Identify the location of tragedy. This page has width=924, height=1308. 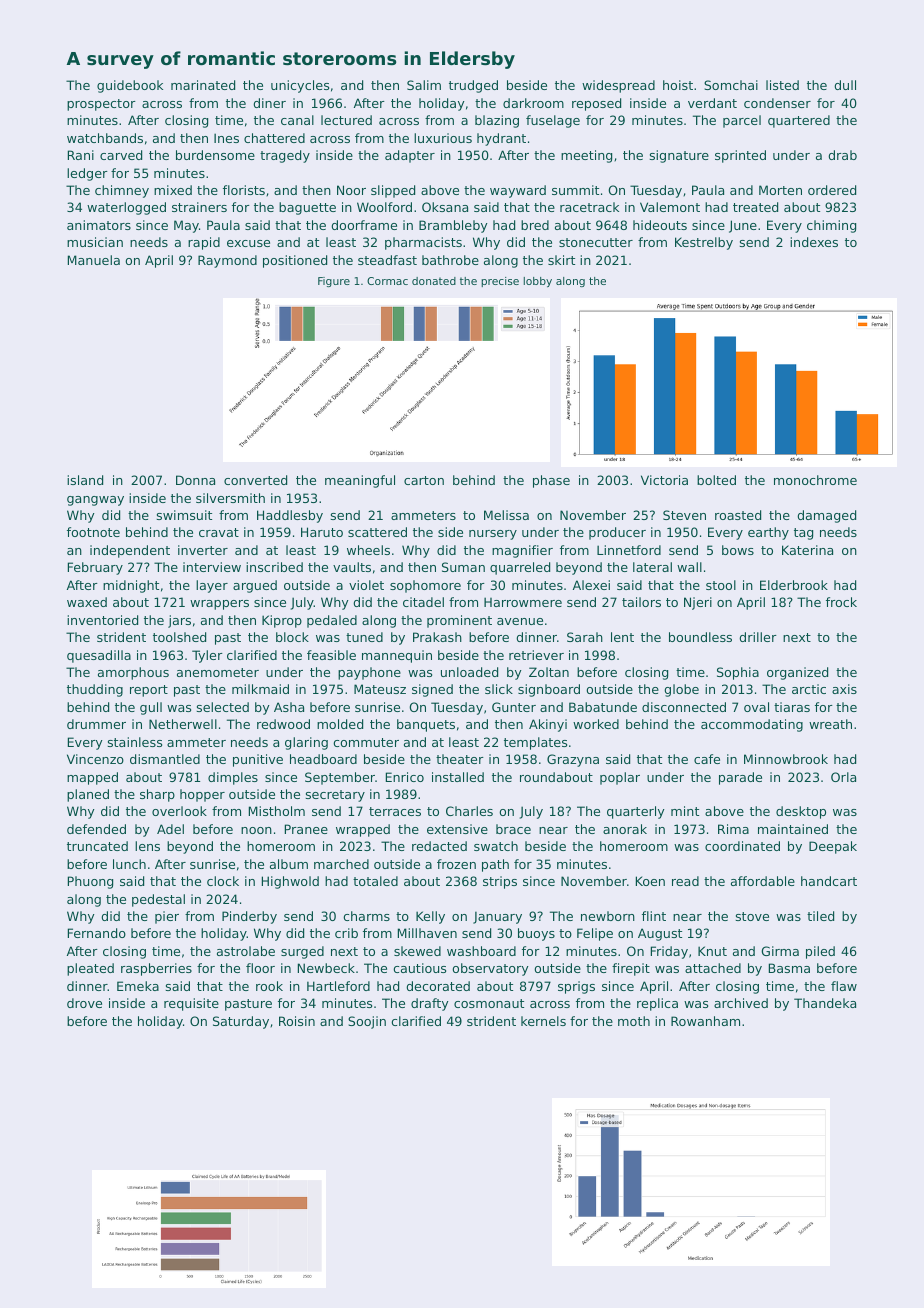
(285, 156).
